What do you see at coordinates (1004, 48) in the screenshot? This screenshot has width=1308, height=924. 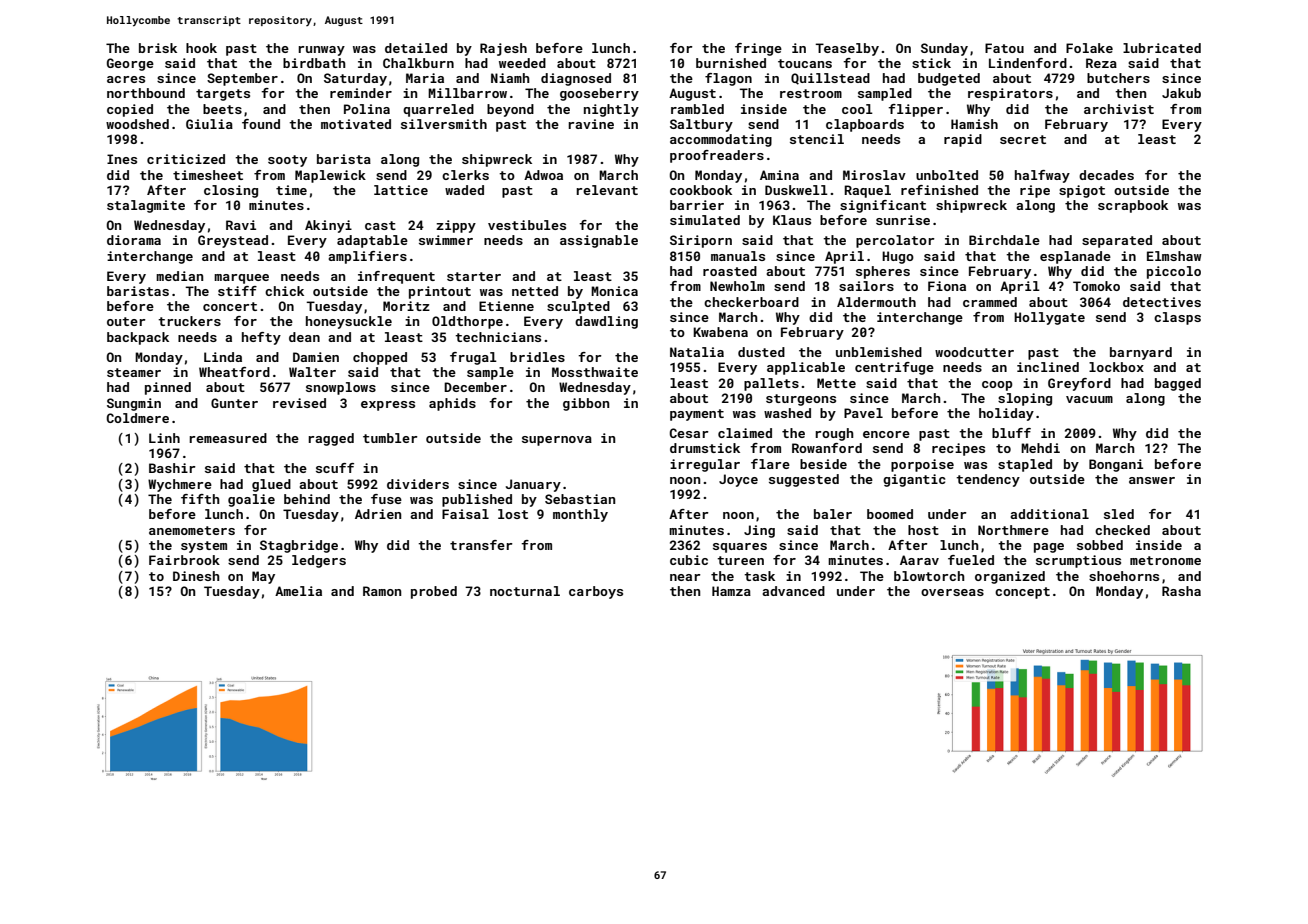 I see `Fatou` at bounding box center [1004, 48].
